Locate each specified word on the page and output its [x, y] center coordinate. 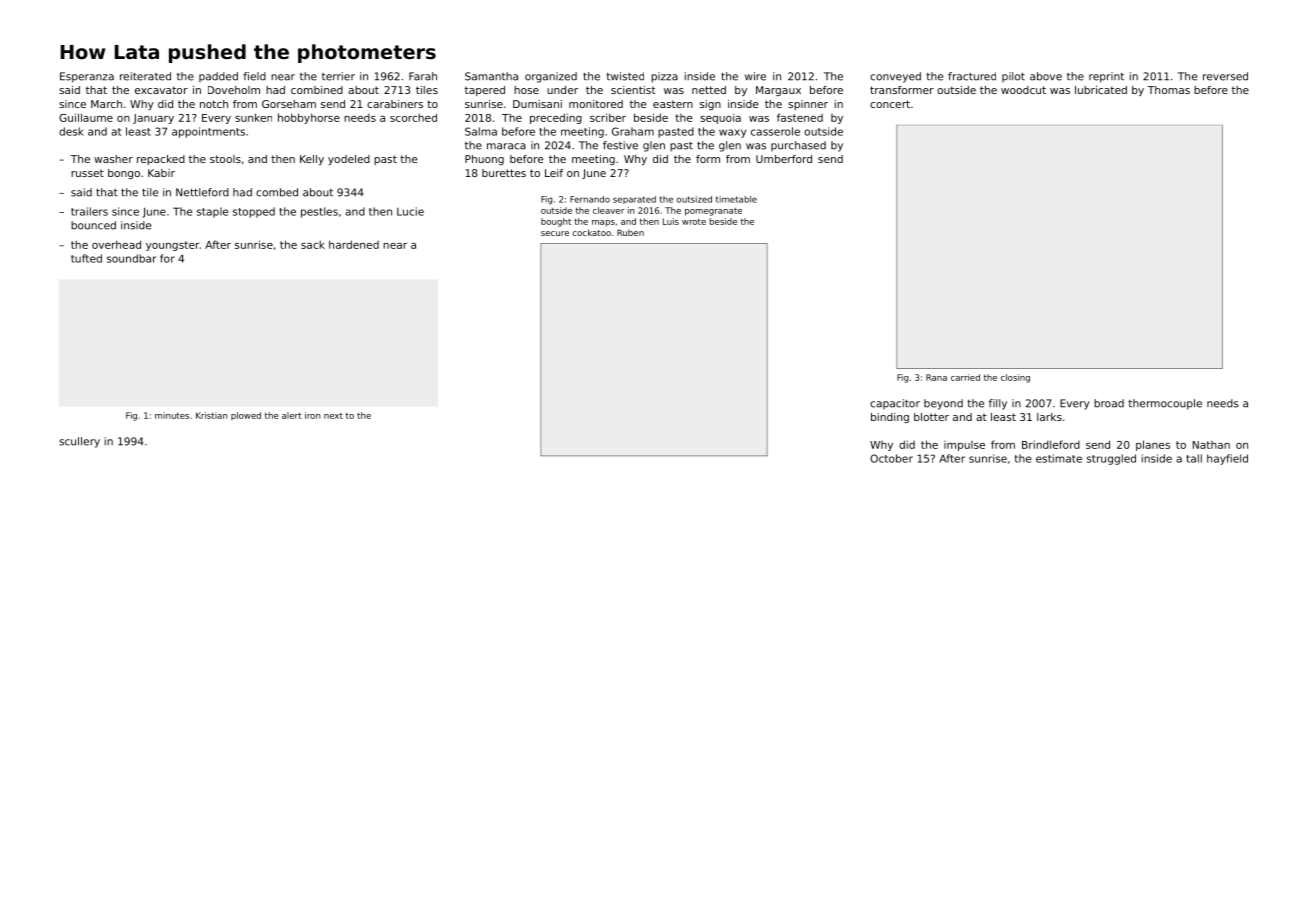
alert [292, 415]
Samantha [491, 76]
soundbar [131, 258]
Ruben [630, 232]
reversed [1225, 76]
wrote [694, 222]
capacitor [895, 404]
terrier [338, 76]
